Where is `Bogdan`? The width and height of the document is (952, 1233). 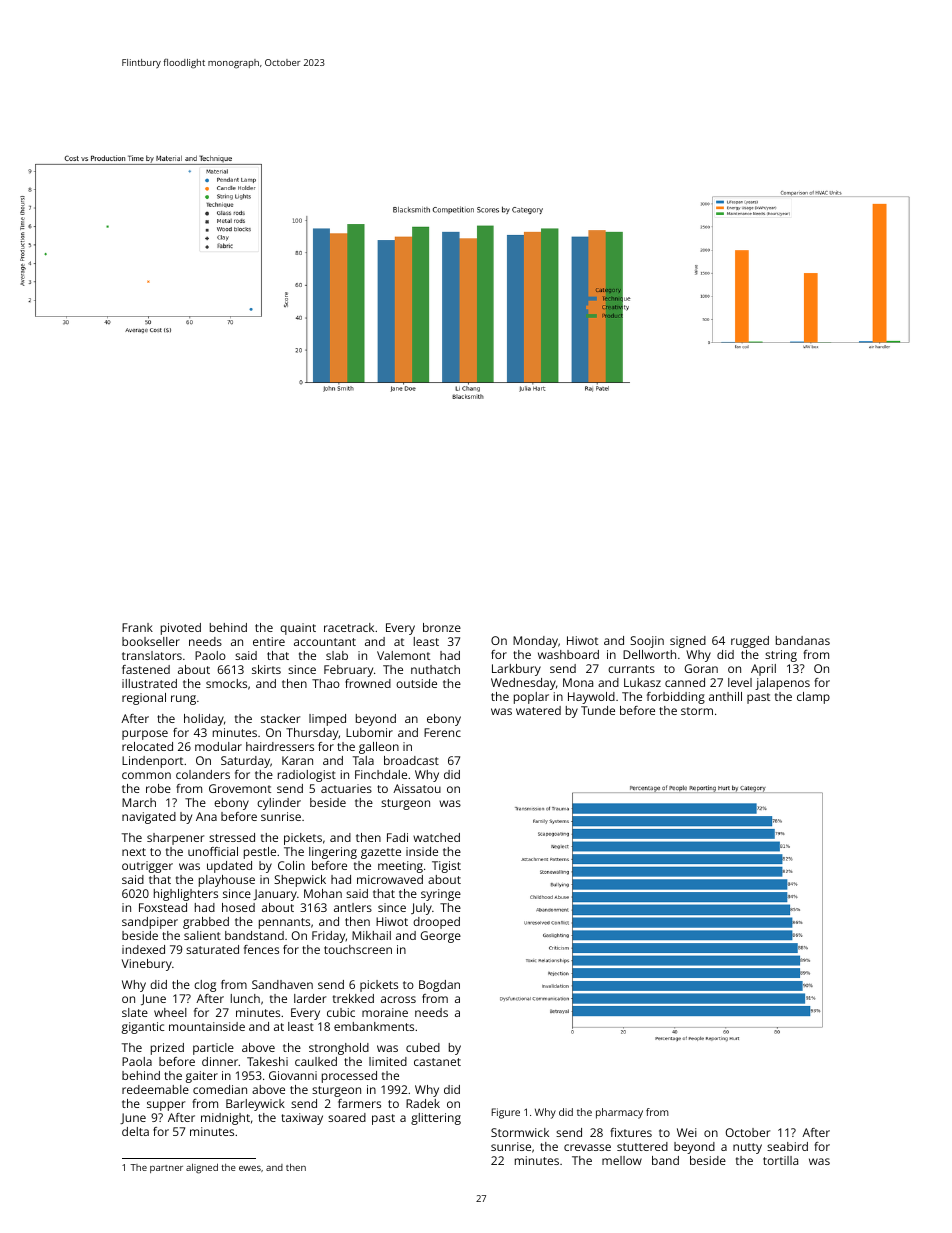
Bogdan is located at coordinates (439, 986).
